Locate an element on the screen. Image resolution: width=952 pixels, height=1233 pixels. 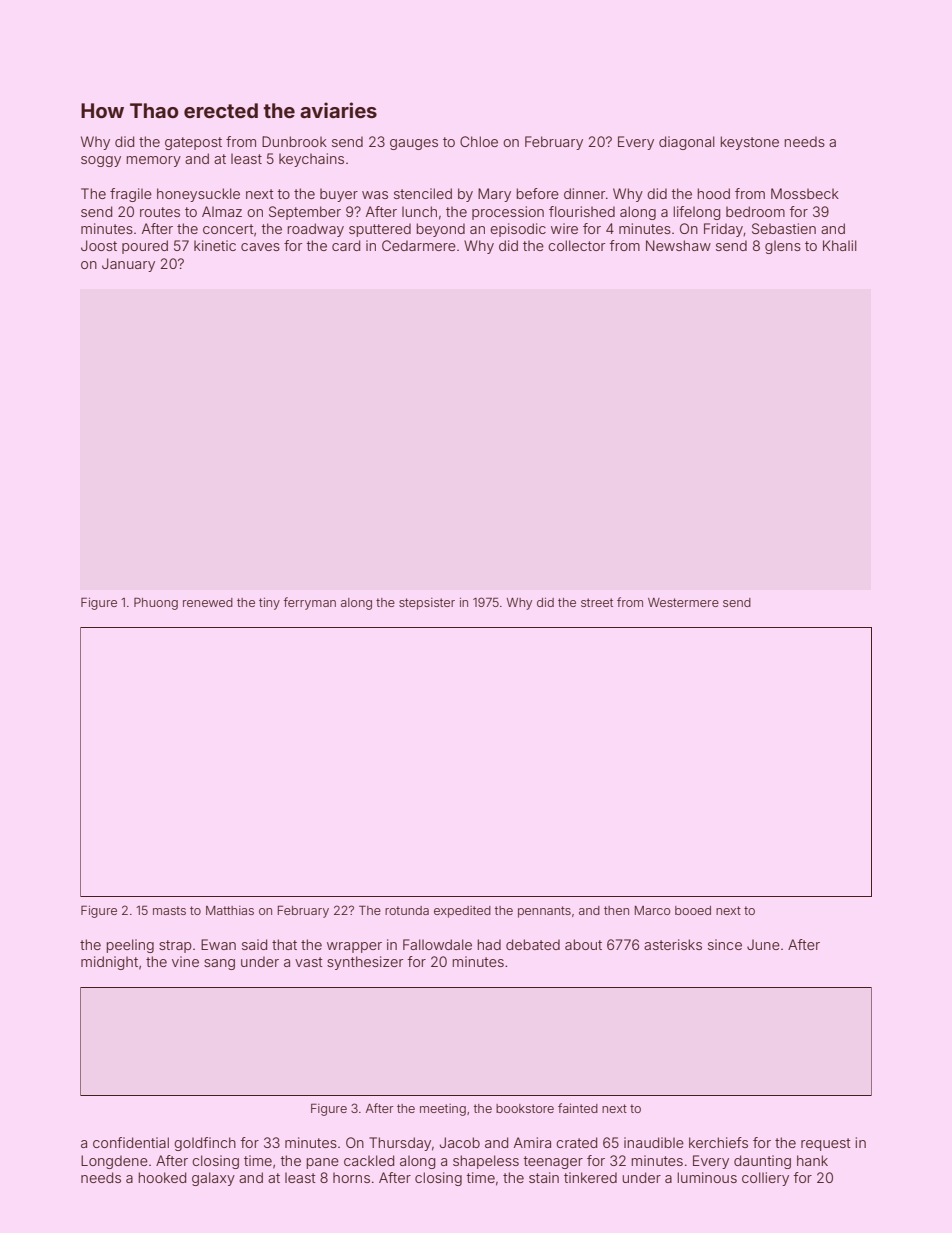
keystone is located at coordinates (750, 143).
